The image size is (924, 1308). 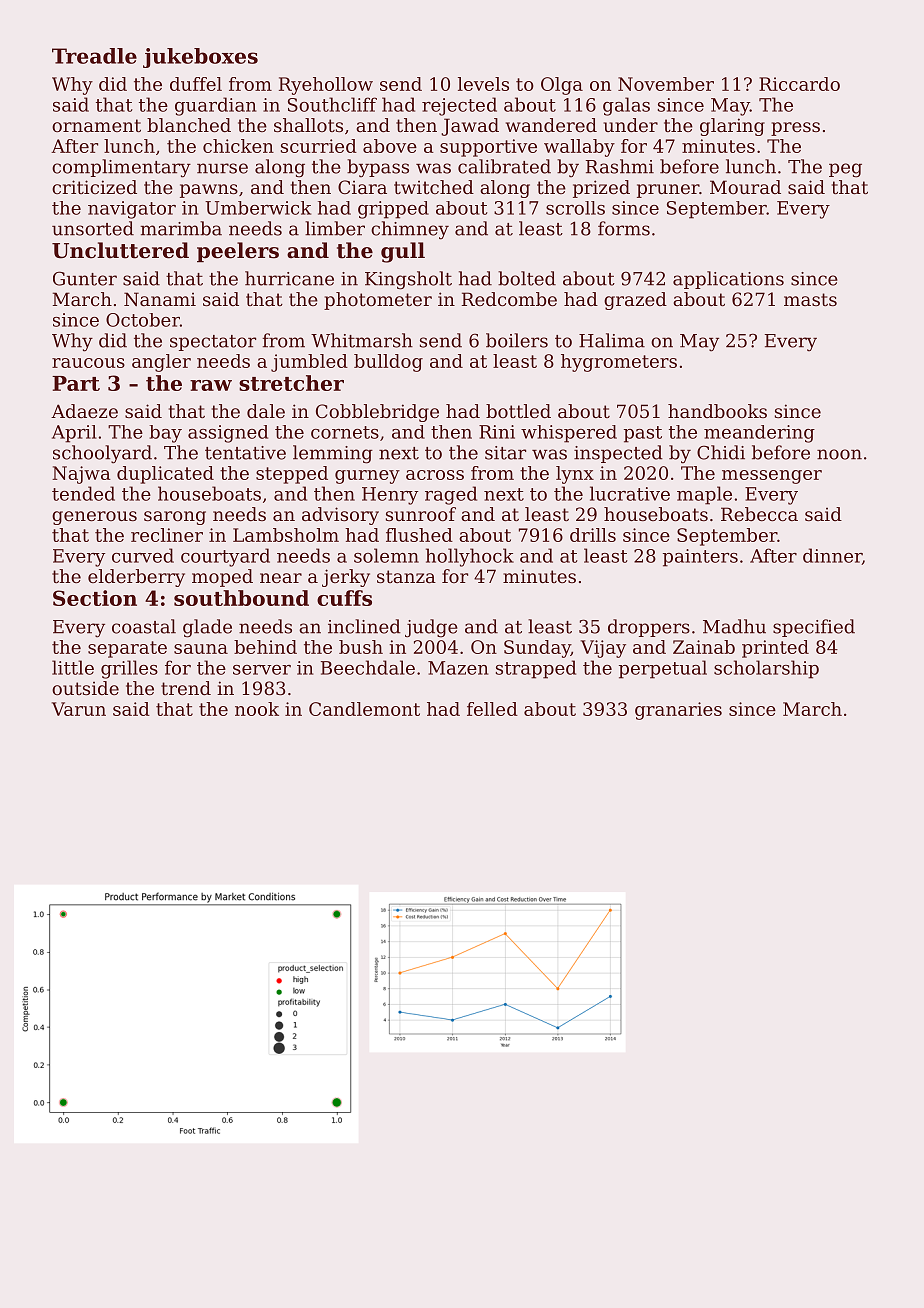 I want to click on felled, so click(x=492, y=709).
